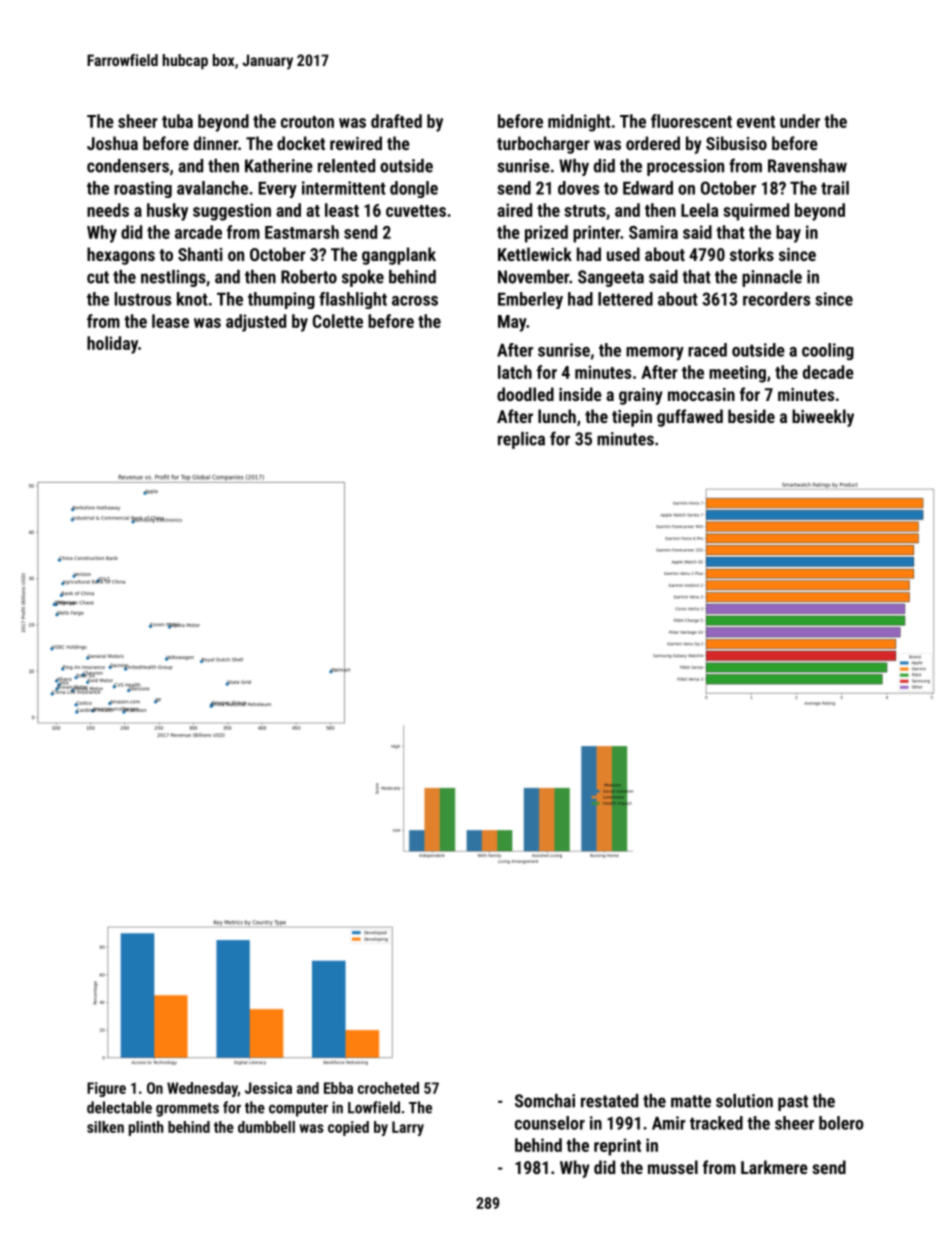  I want to click on guffawed, so click(690, 418).
